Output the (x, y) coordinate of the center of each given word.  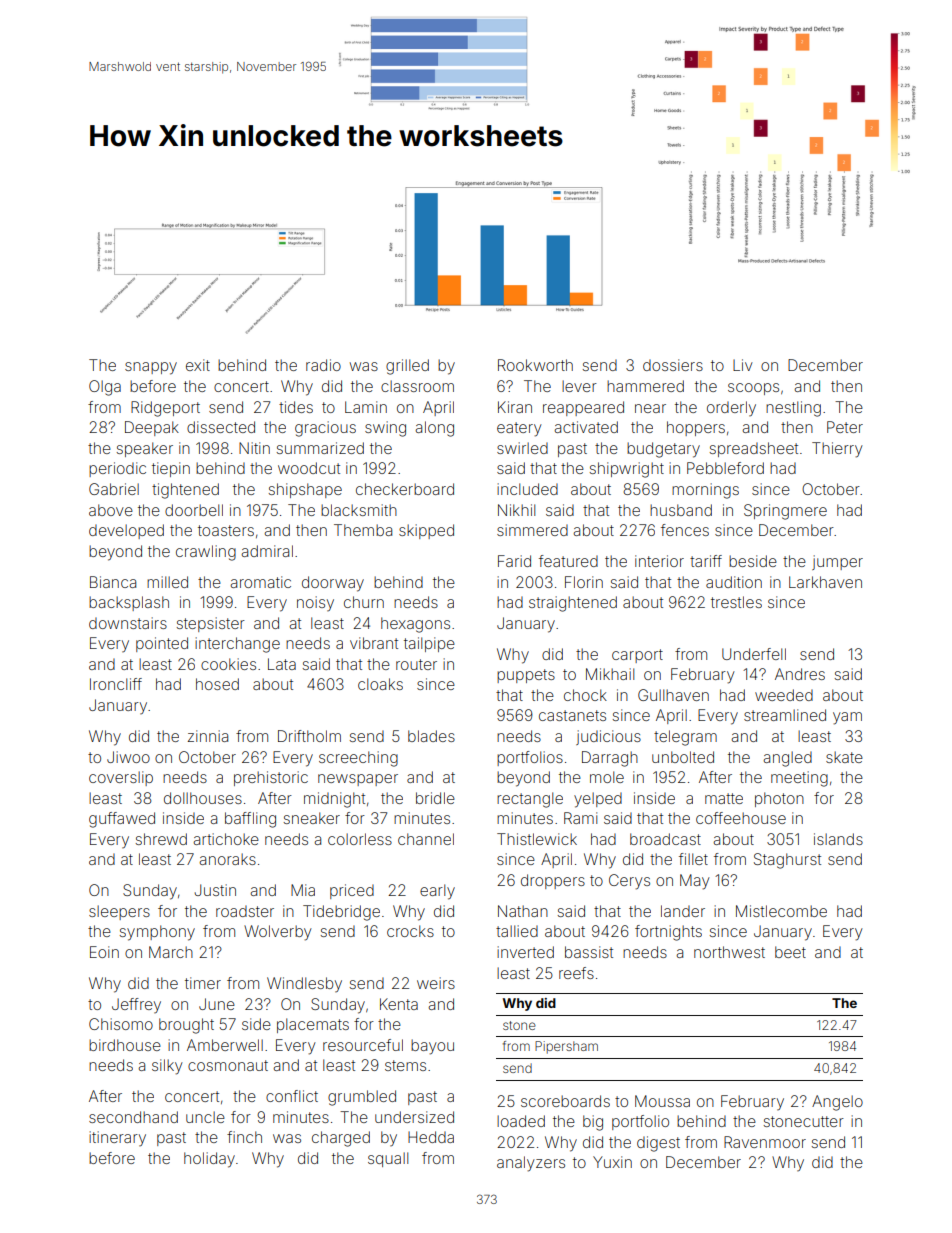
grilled (407, 367)
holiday (209, 1160)
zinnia (208, 736)
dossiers (673, 365)
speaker (145, 449)
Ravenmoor (765, 1142)
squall (388, 1159)
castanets (572, 715)
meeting (799, 779)
